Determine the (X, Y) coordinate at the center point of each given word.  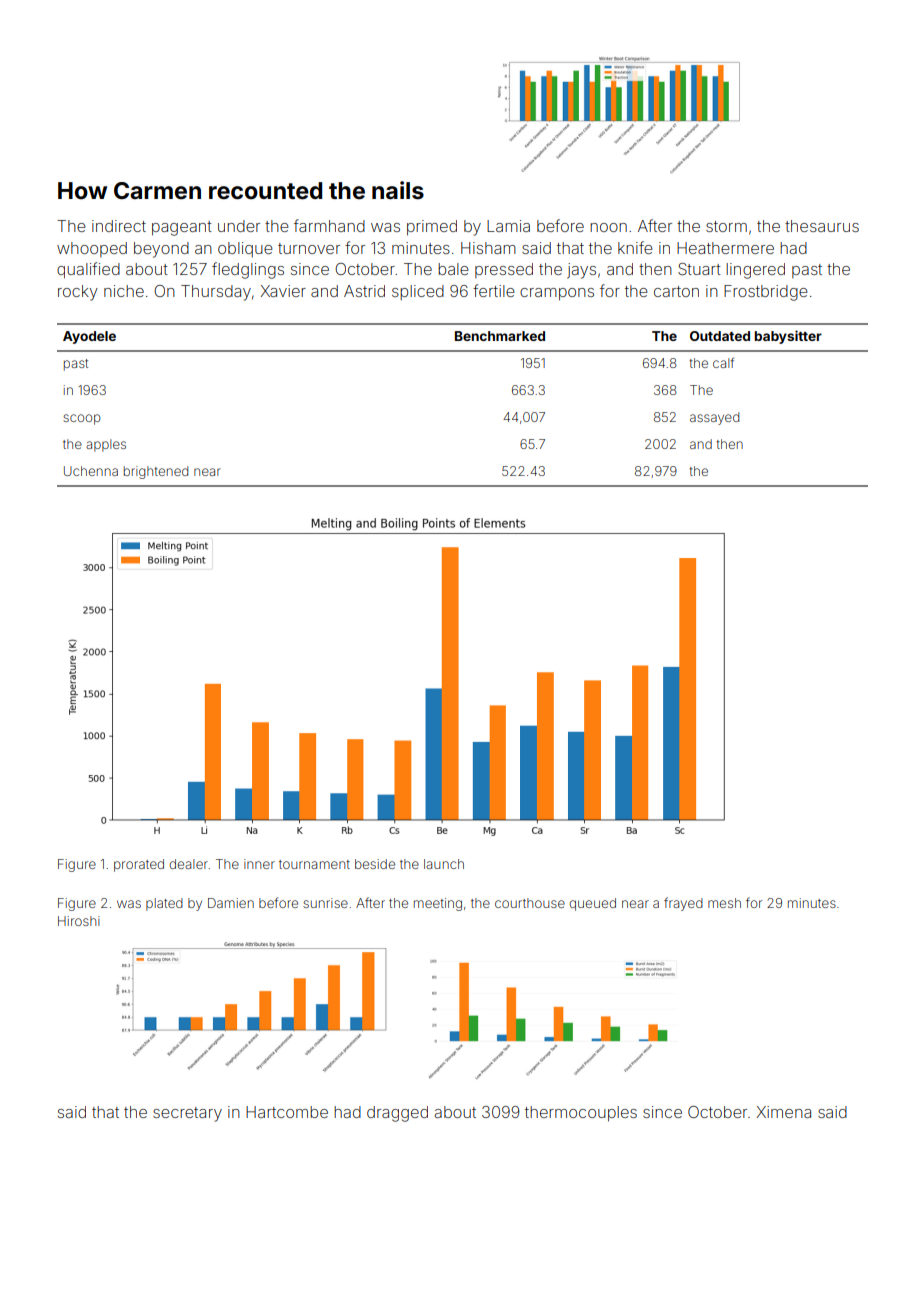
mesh (724, 903)
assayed (714, 418)
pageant (182, 228)
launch (444, 864)
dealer (188, 864)
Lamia (508, 226)
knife (635, 247)
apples (106, 445)
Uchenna (91, 471)
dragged (397, 1114)
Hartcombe (287, 1112)
